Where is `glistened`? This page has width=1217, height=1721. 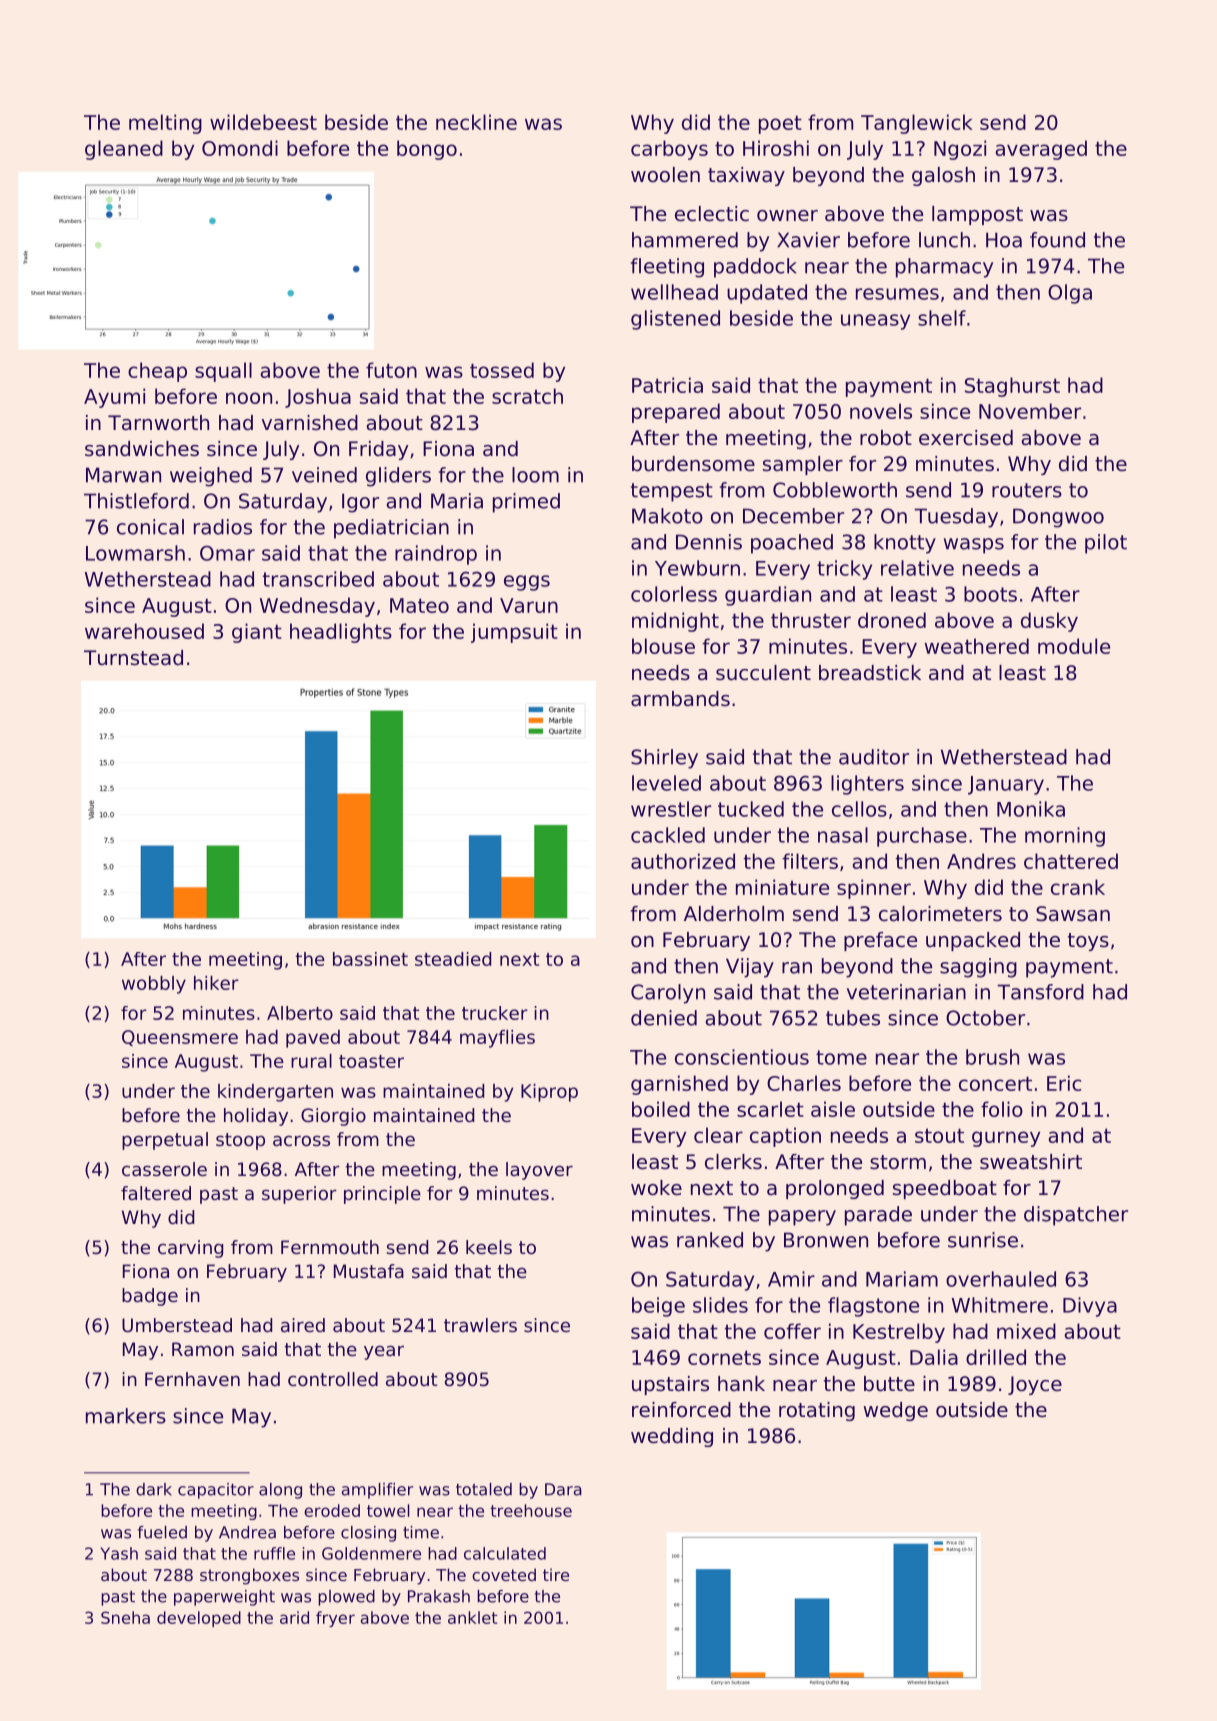
glistened is located at coordinates (675, 320).
